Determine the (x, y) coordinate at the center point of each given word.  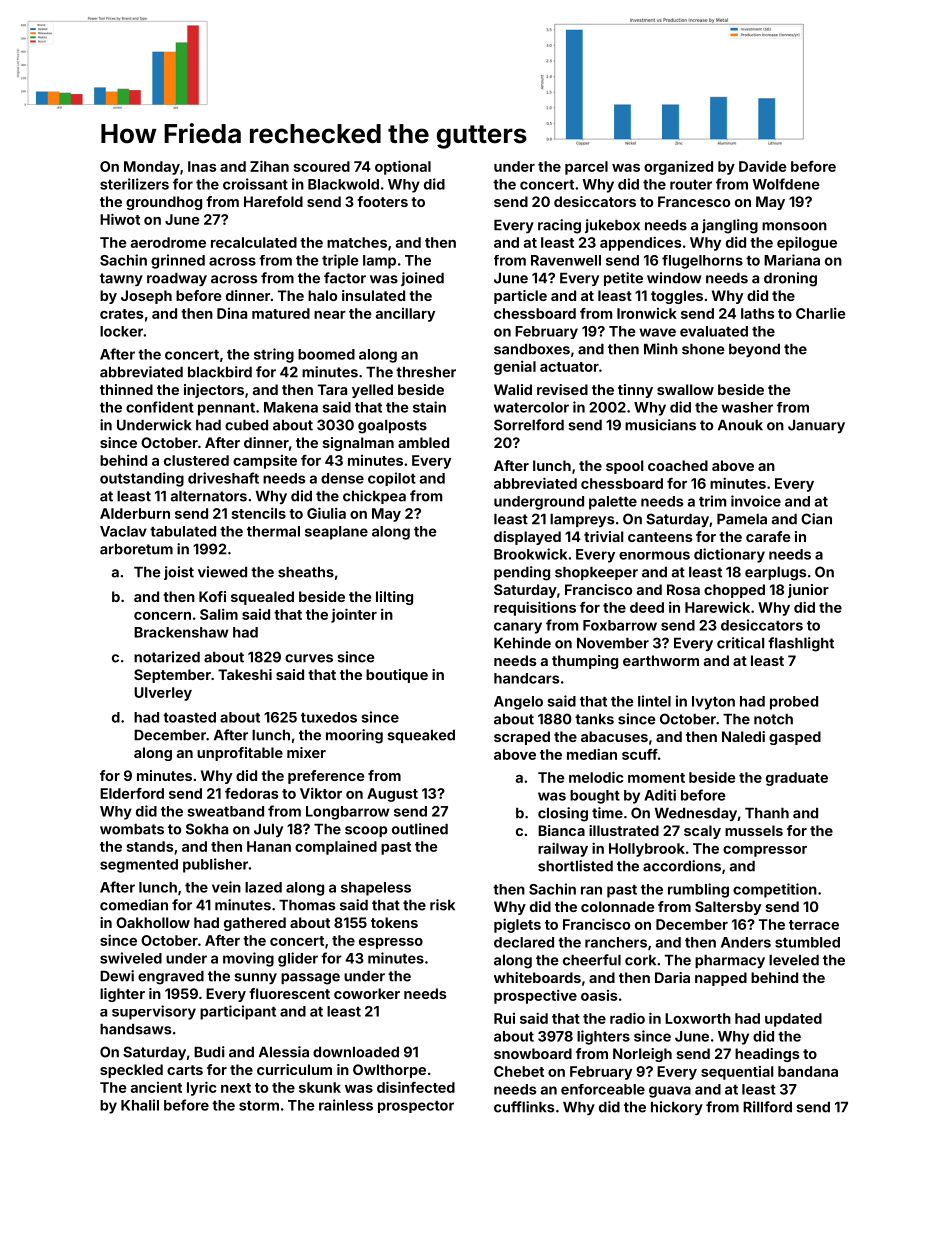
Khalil (140, 1105)
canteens (660, 537)
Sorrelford (529, 425)
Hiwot (120, 219)
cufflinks (524, 1107)
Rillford (767, 1107)
